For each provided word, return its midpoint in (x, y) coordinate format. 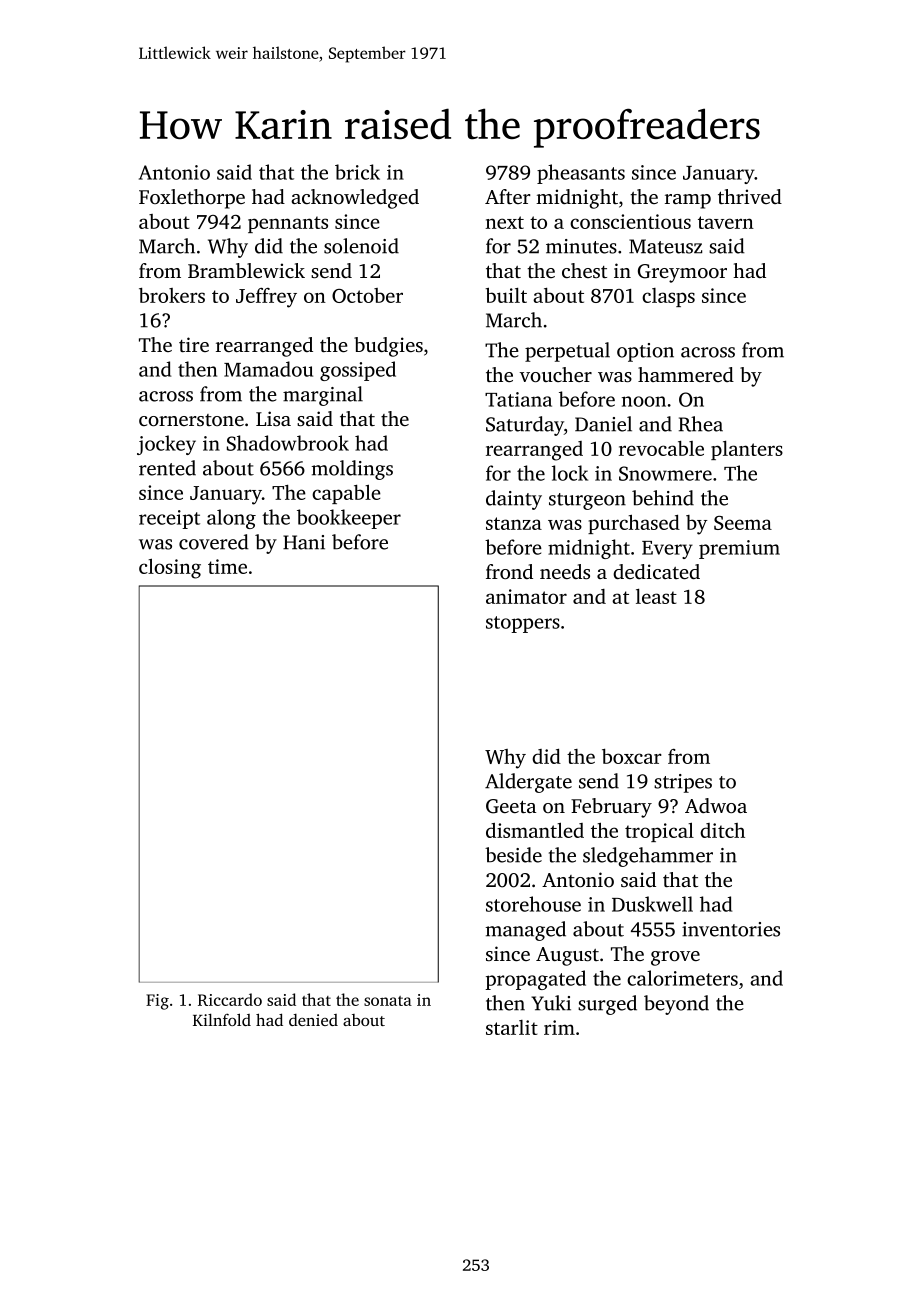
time (227, 566)
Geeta (511, 806)
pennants (288, 224)
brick (357, 172)
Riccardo (230, 999)
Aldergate (528, 783)
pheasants (581, 174)
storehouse (533, 904)
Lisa (273, 418)
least (656, 596)
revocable (661, 448)
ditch (722, 830)
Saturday (525, 426)
